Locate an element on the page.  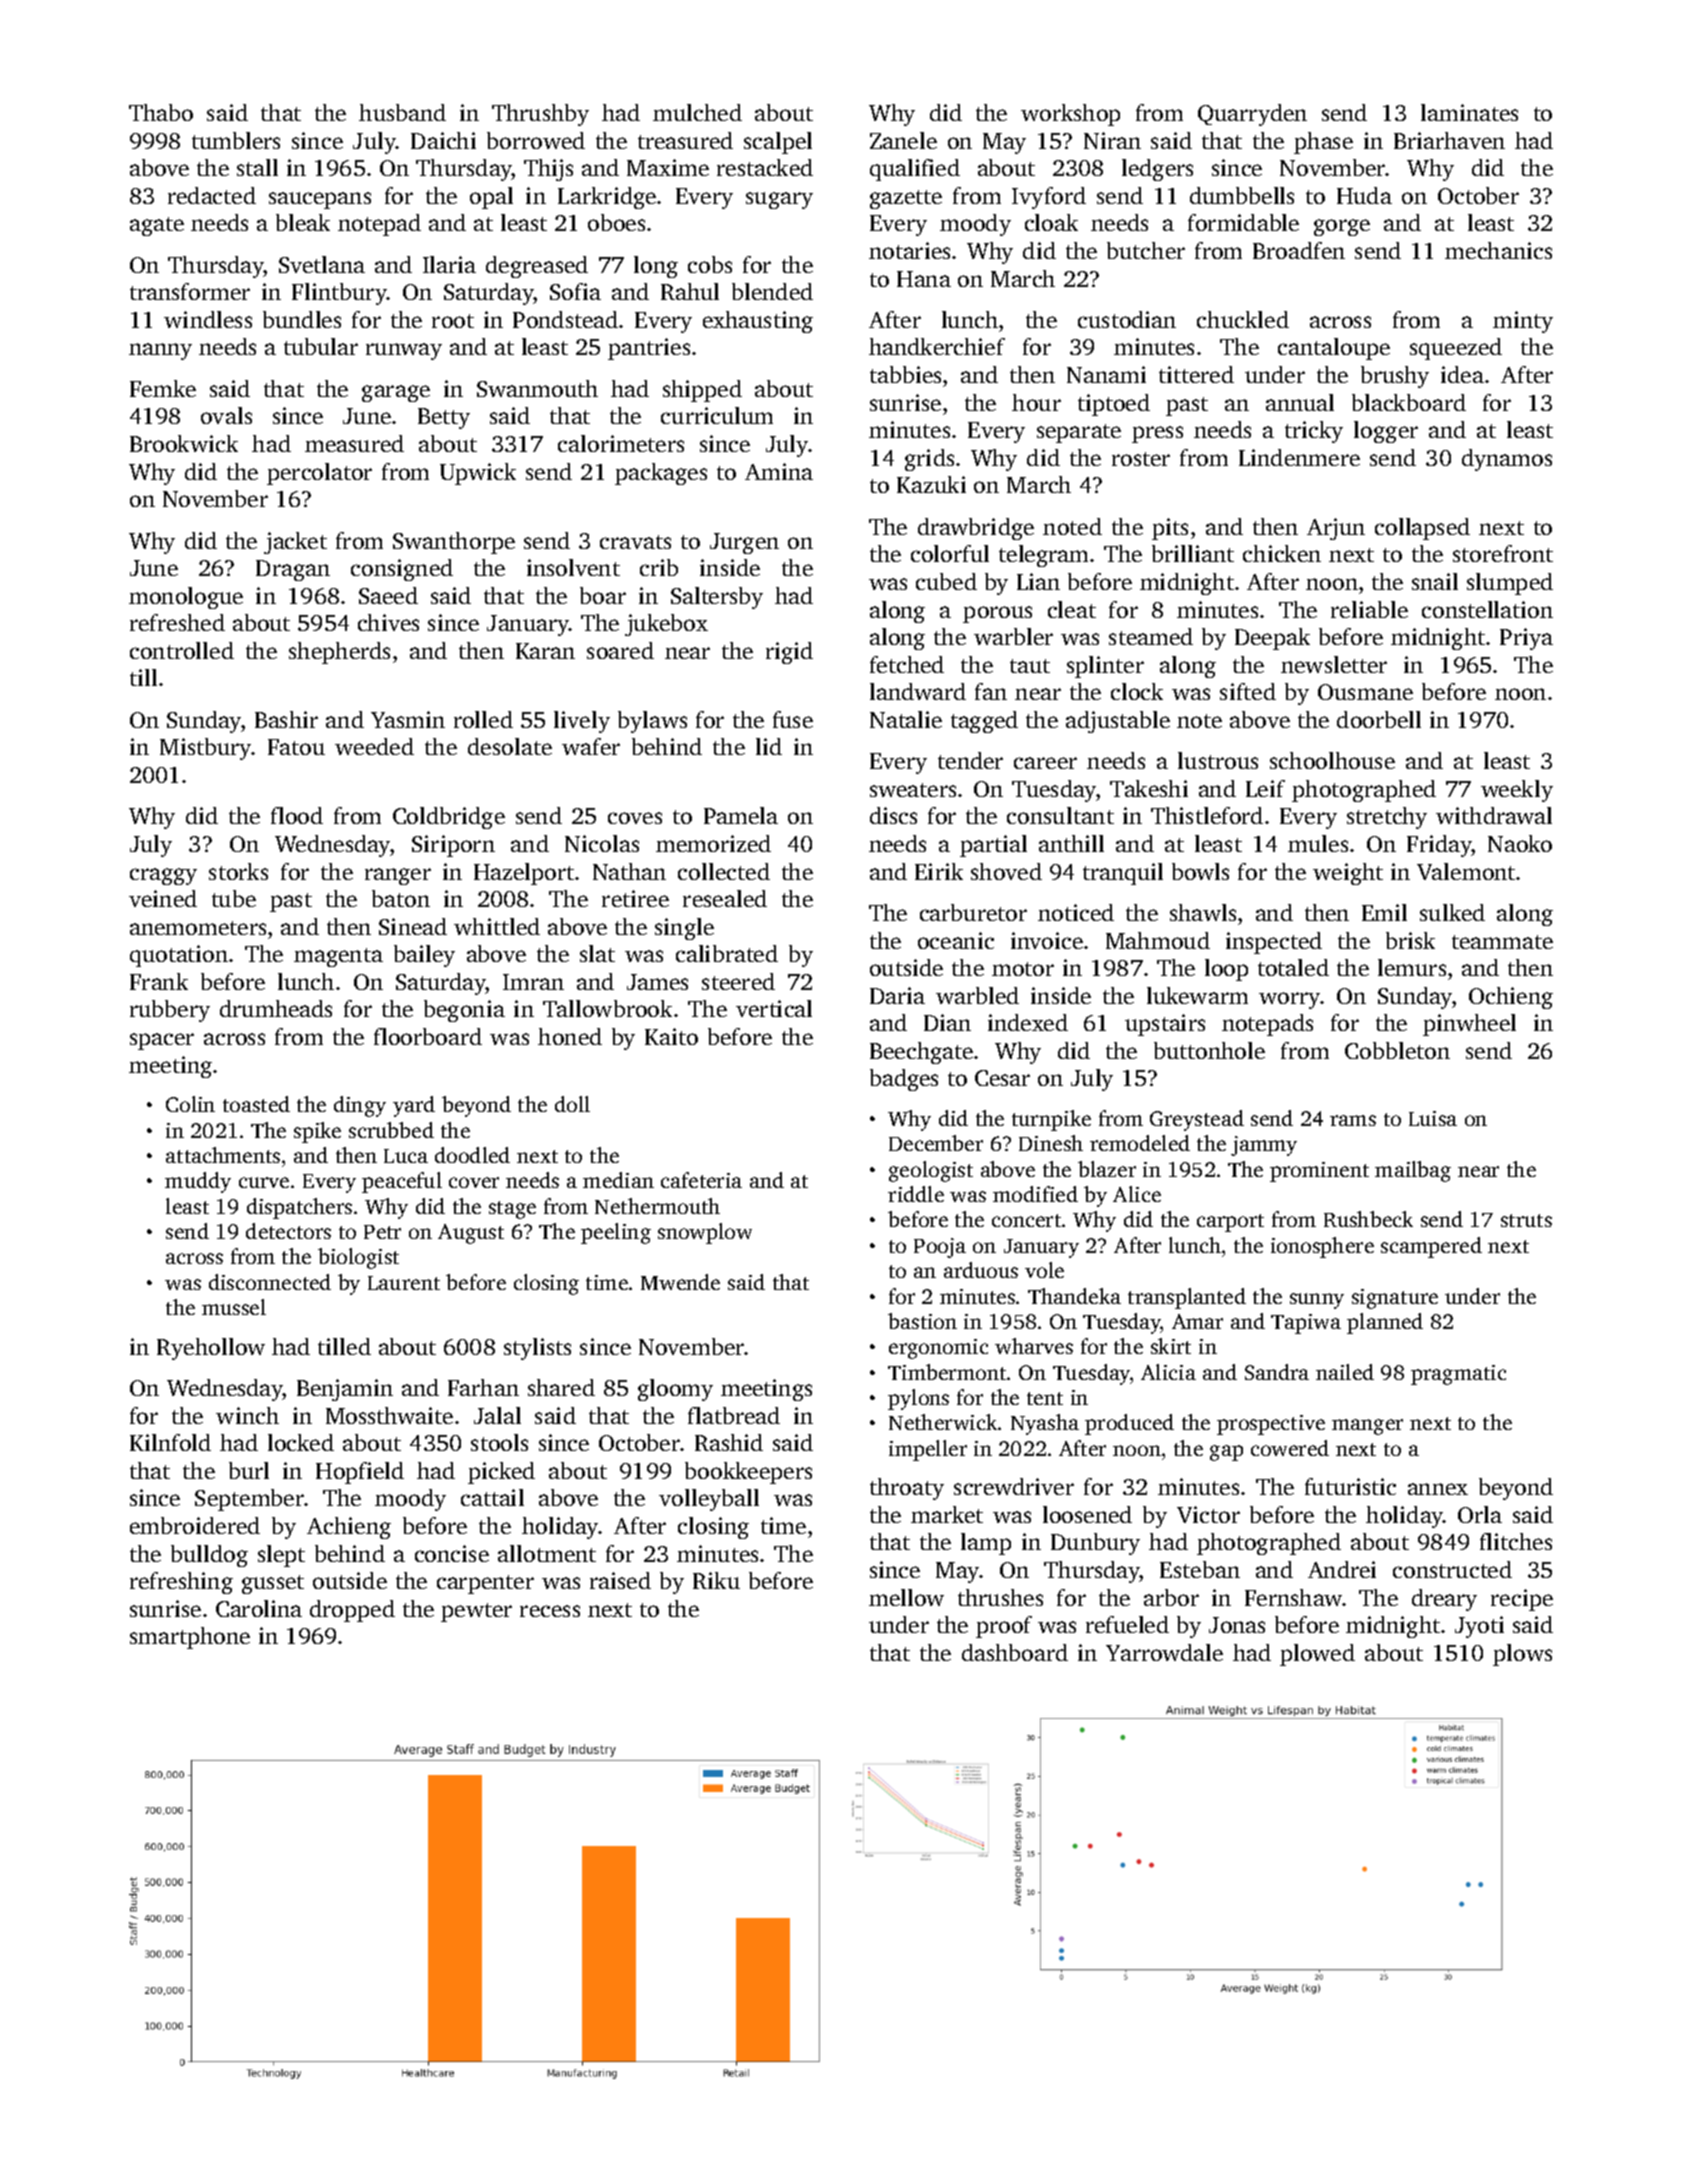
logger is located at coordinates (1386, 432).
